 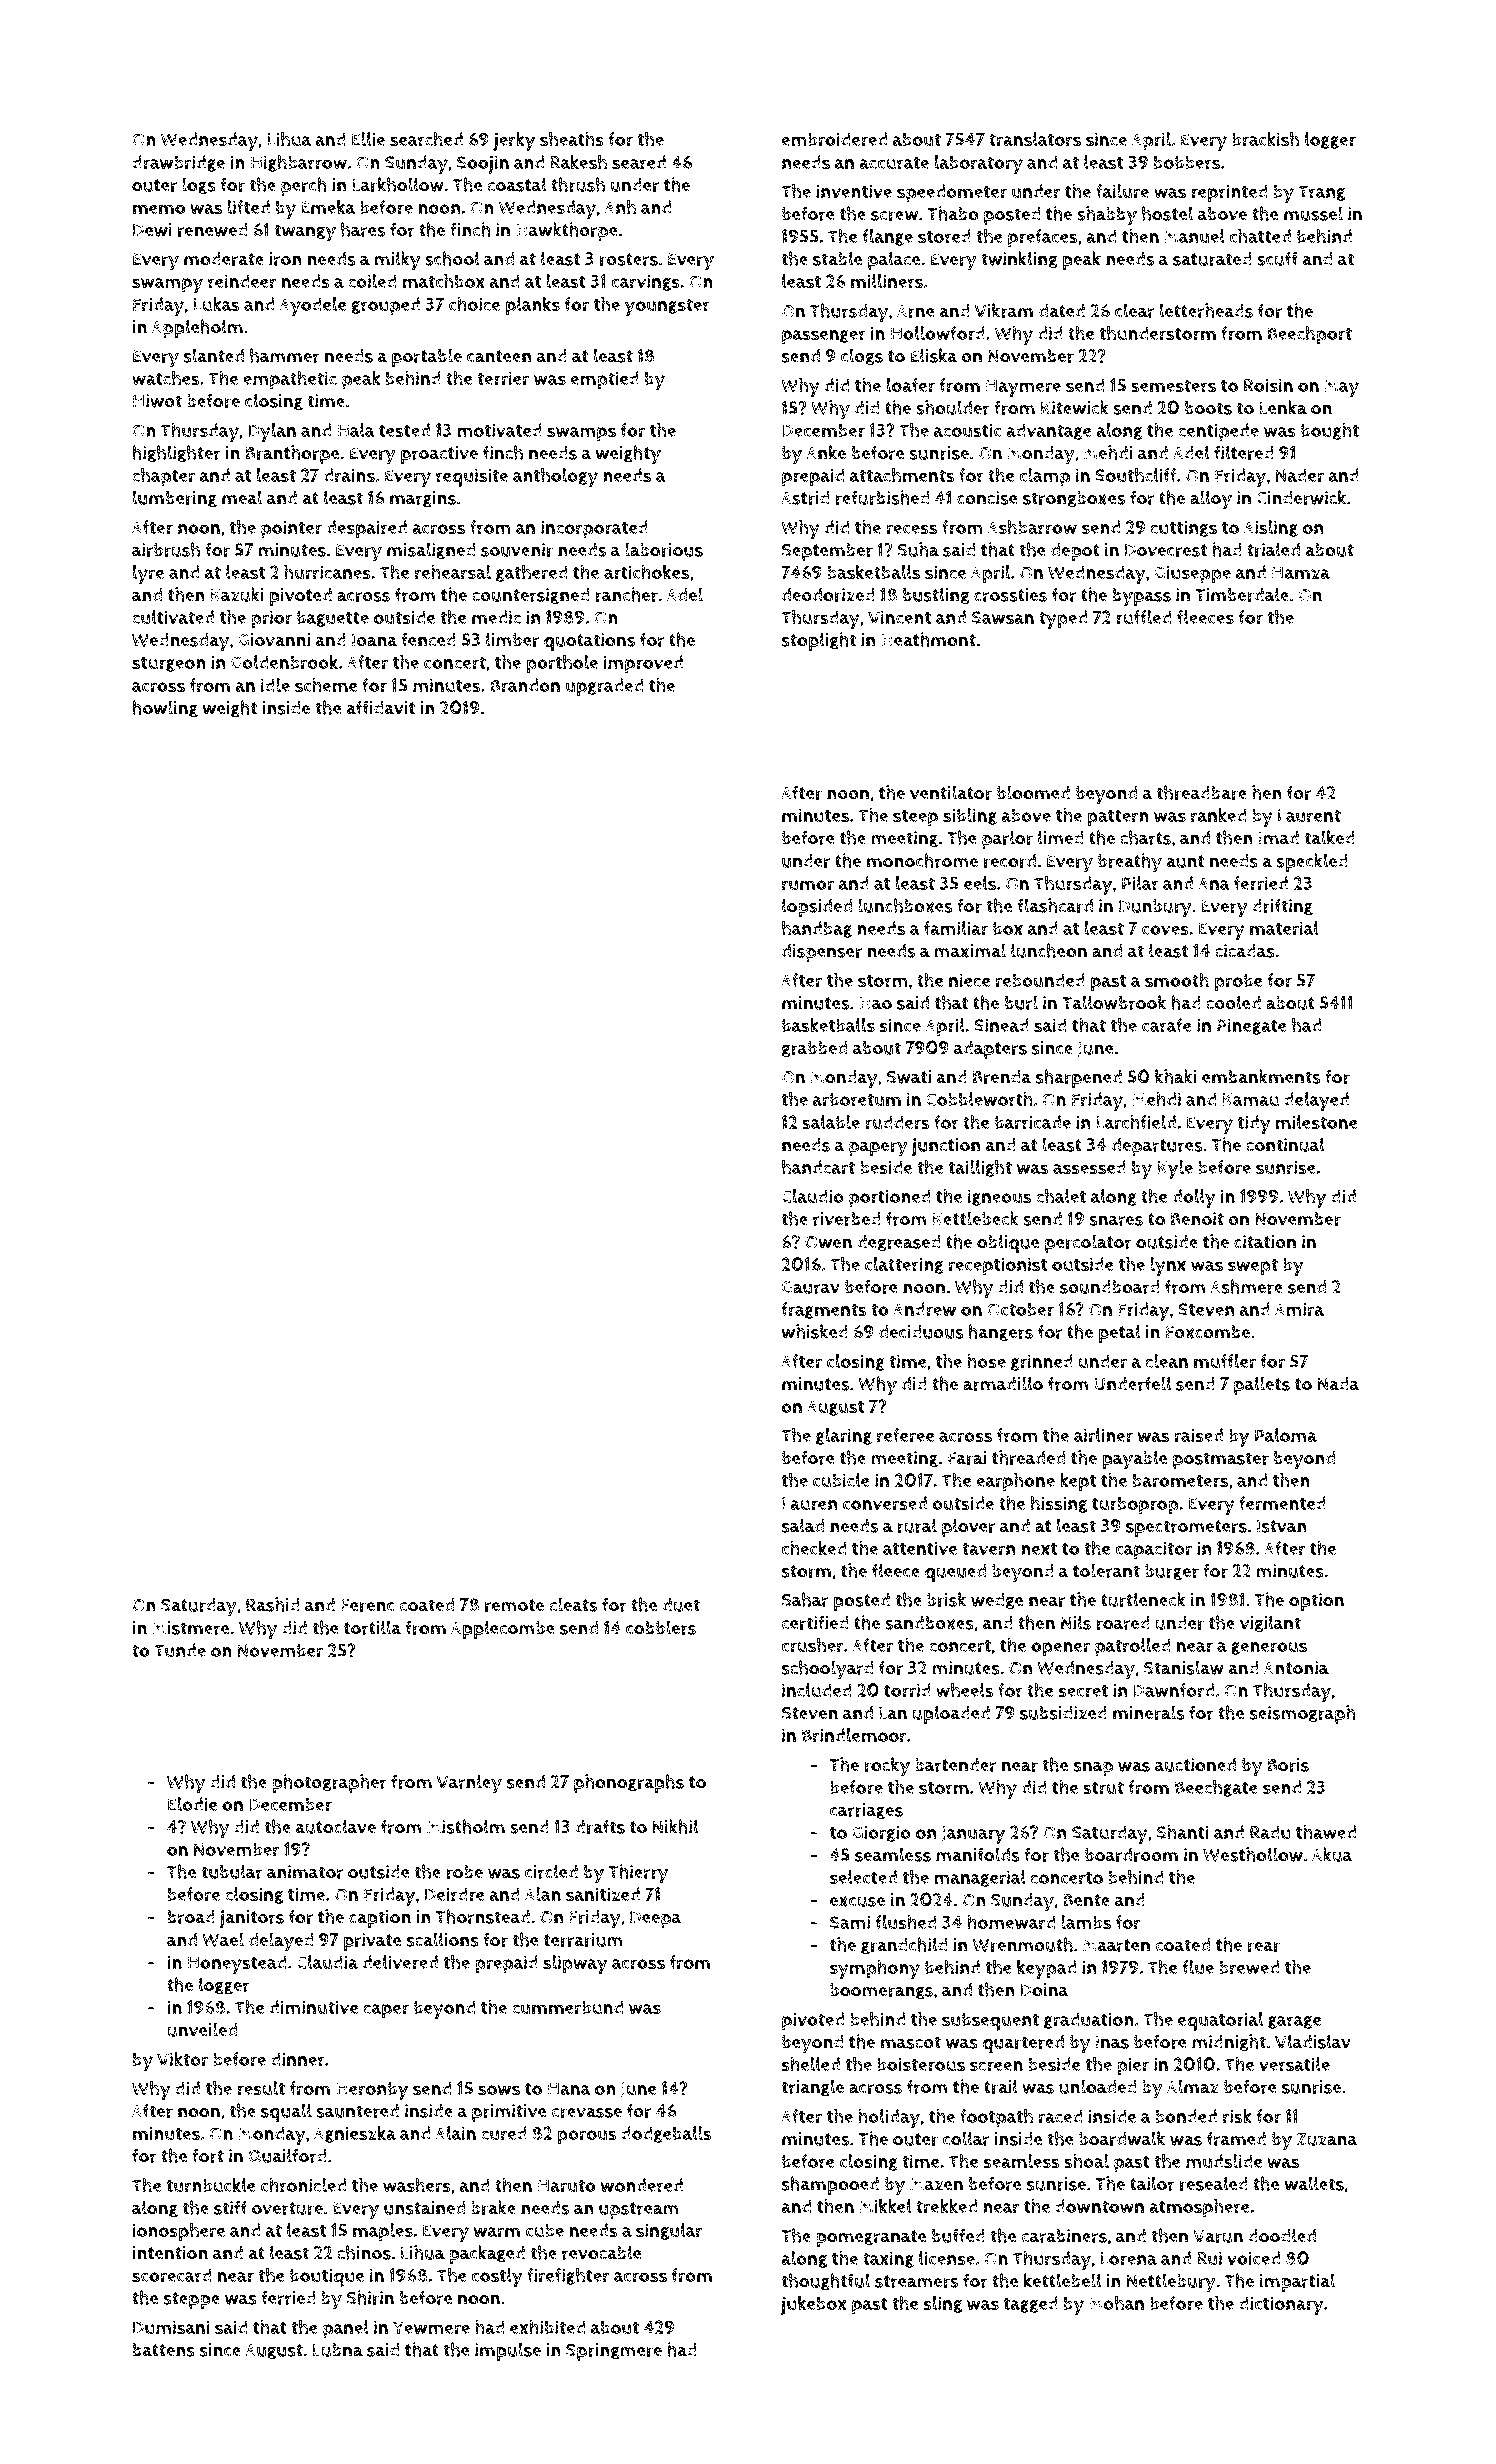 What do you see at coordinates (814, 2305) in the page?
I see `jukebox` at bounding box center [814, 2305].
